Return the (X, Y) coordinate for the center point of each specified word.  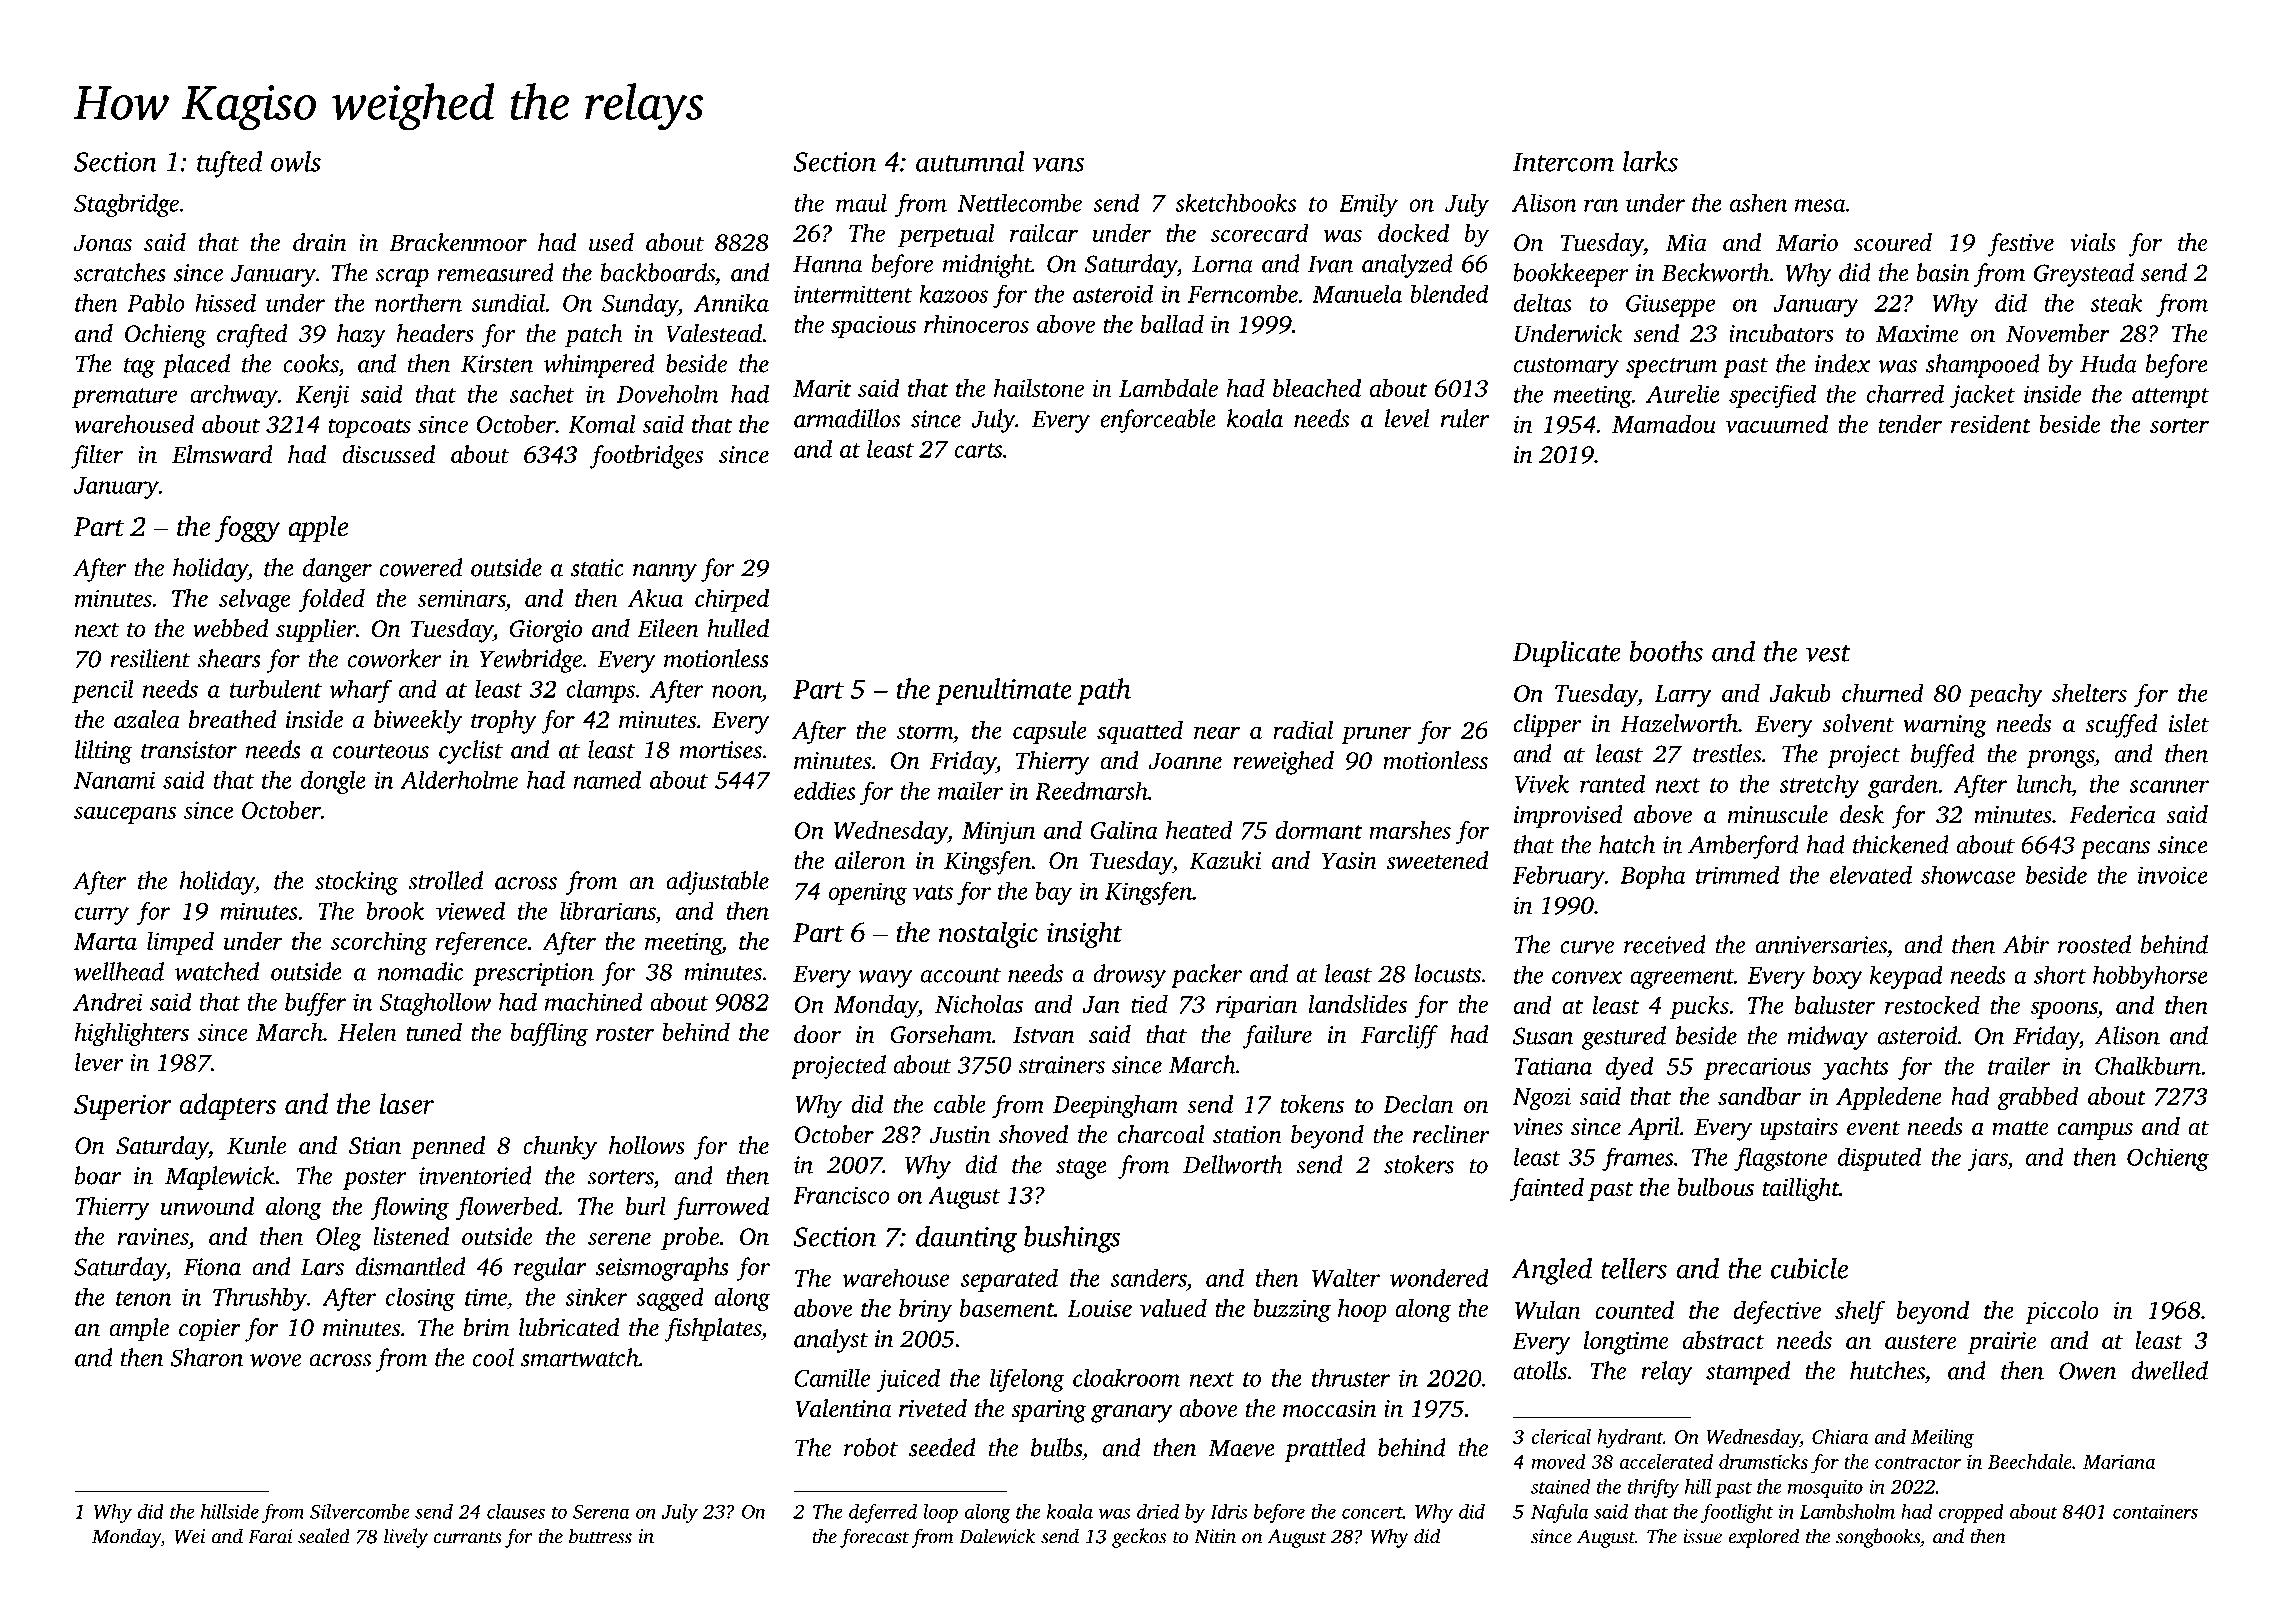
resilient (150, 658)
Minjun (998, 833)
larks (1650, 161)
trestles (1727, 753)
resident (1991, 424)
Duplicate (1566, 654)
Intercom (1563, 162)
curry (102, 916)
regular (550, 1269)
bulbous (1715, 1187)
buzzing (1292, 1311)
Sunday (640, 305)
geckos (1139, 1538)
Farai (270, 1536)
